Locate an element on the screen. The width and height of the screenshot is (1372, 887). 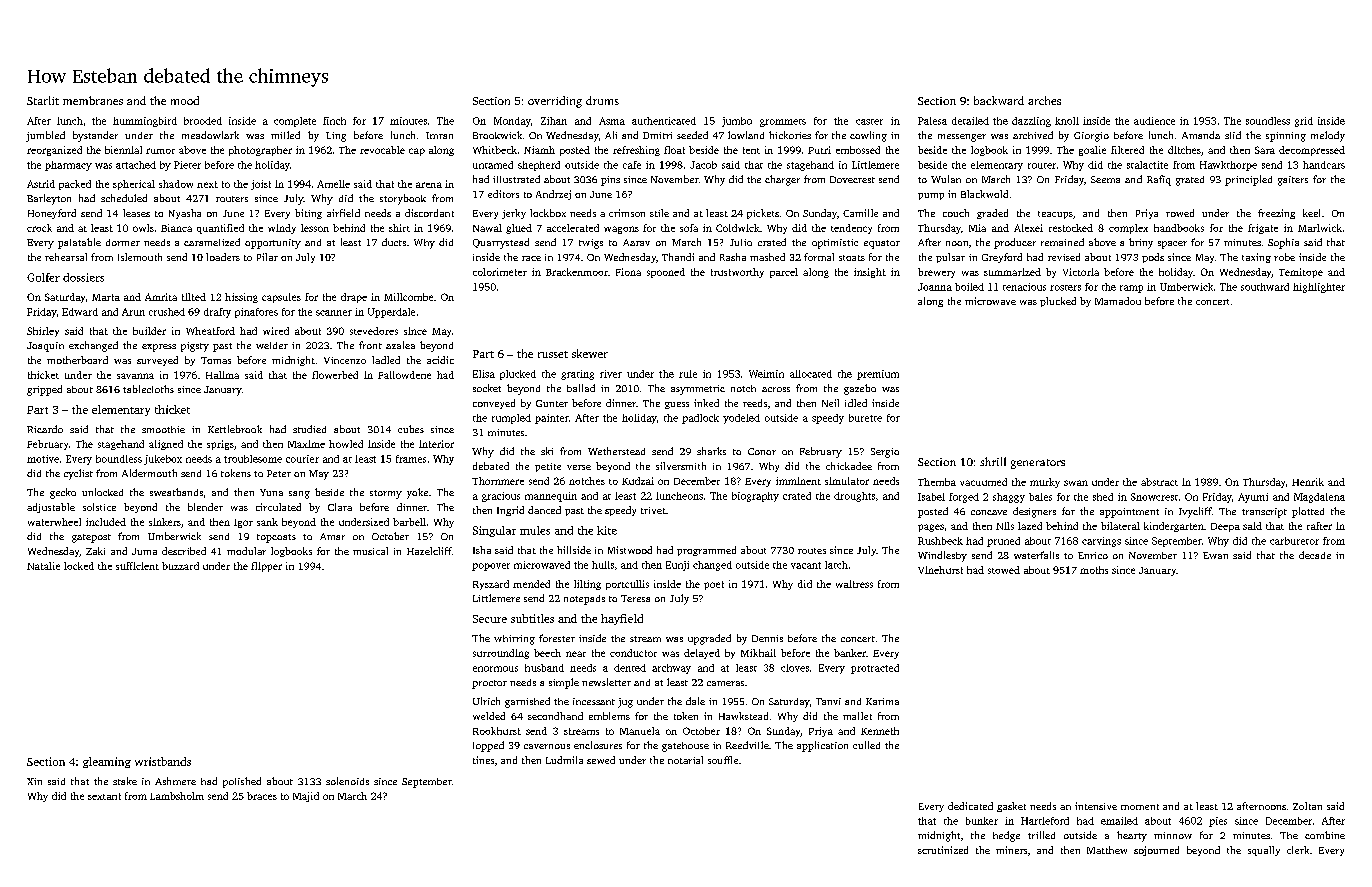
jumbled is located at coordinates (45, 136).
